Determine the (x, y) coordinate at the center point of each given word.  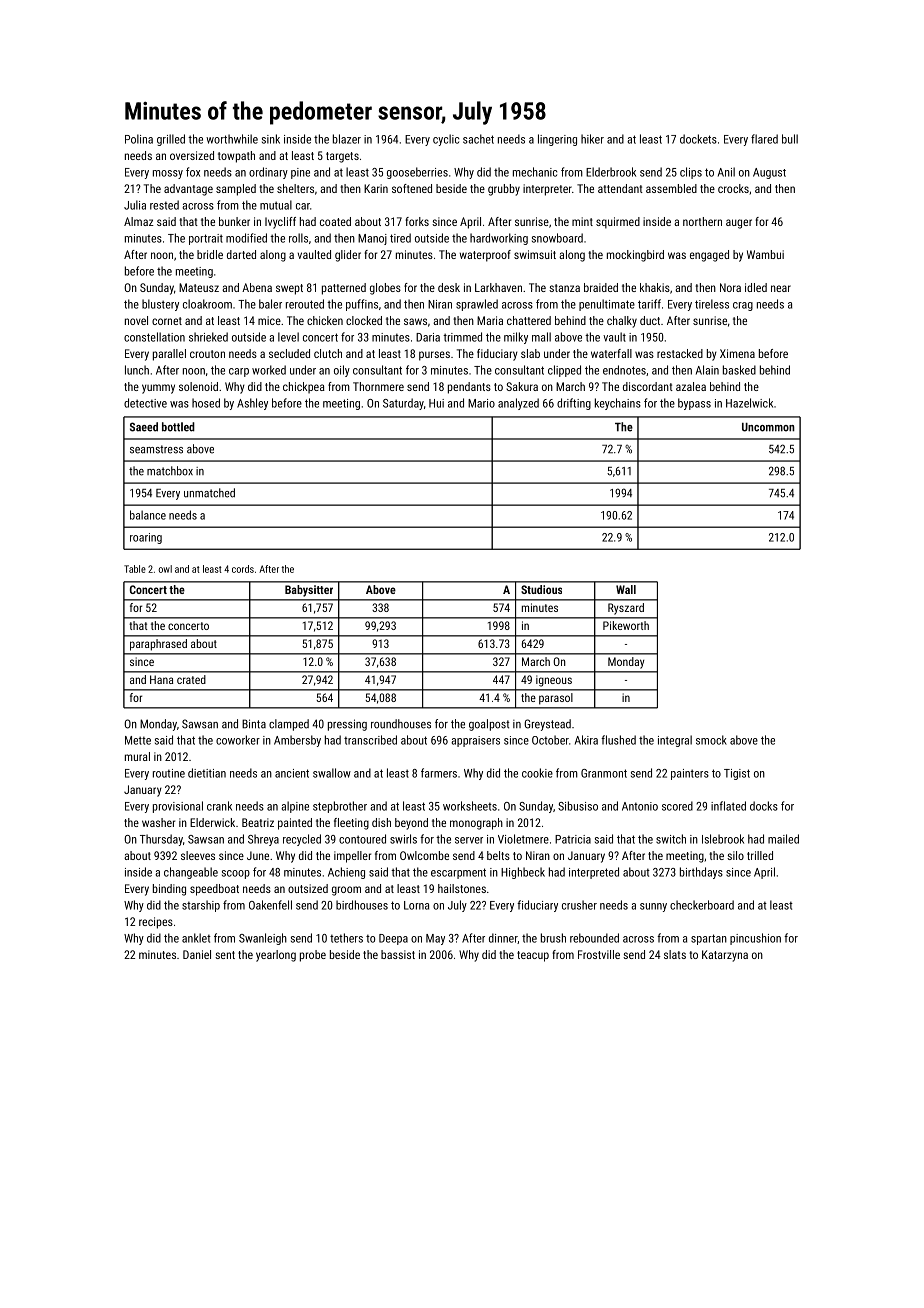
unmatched (209, 493)
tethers (346, 938)
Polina (139, 139)
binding (169, 890)
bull (790, 139)
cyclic (446, 140)
